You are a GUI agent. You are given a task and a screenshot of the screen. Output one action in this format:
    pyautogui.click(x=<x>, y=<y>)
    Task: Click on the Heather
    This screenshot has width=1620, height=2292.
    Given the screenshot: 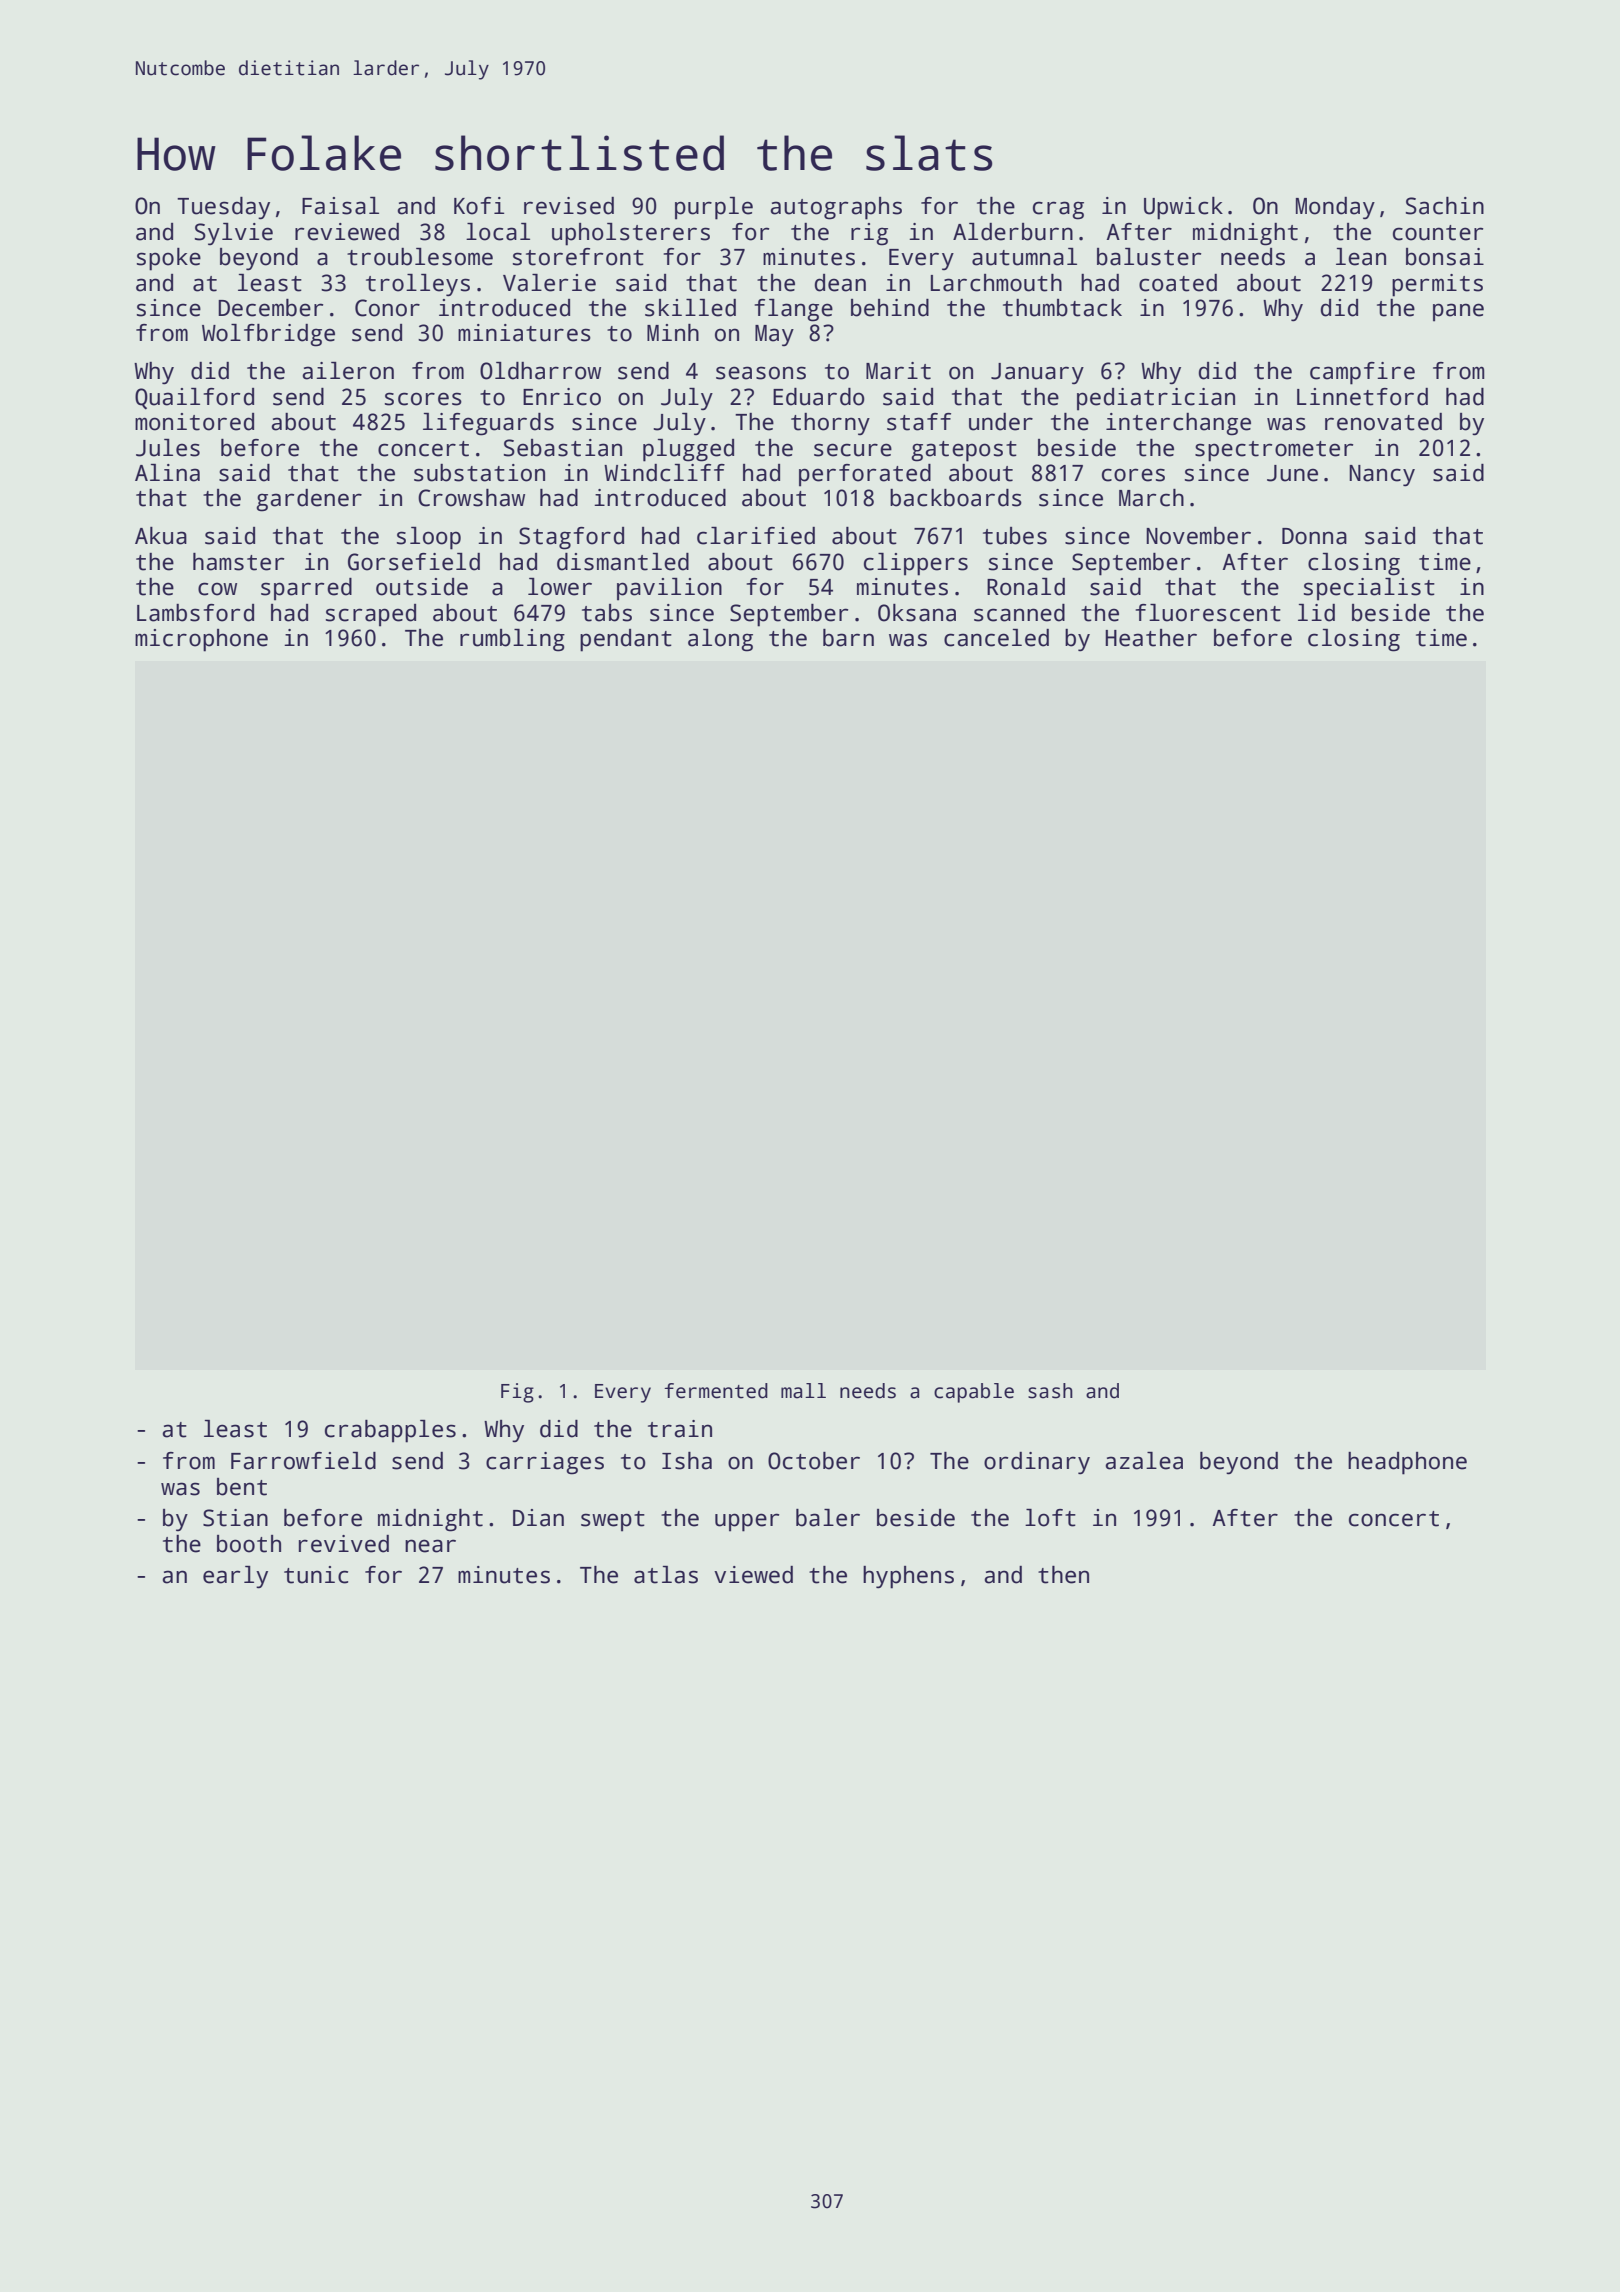 What is the action you would take?
    pyautogui.click(x=1151, y=638)
